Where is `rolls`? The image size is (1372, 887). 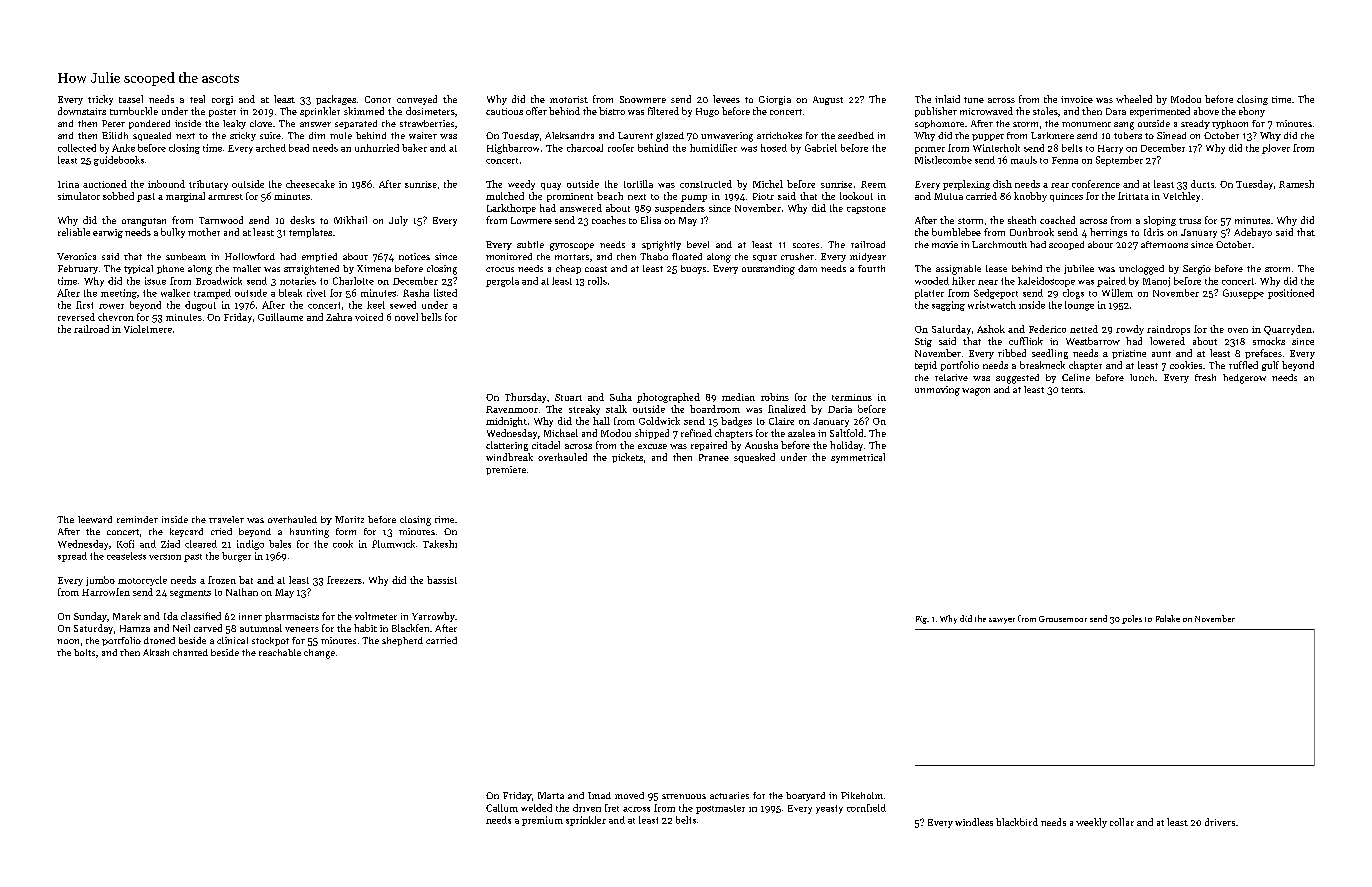
rolls is located at coordinates (597, 281).
